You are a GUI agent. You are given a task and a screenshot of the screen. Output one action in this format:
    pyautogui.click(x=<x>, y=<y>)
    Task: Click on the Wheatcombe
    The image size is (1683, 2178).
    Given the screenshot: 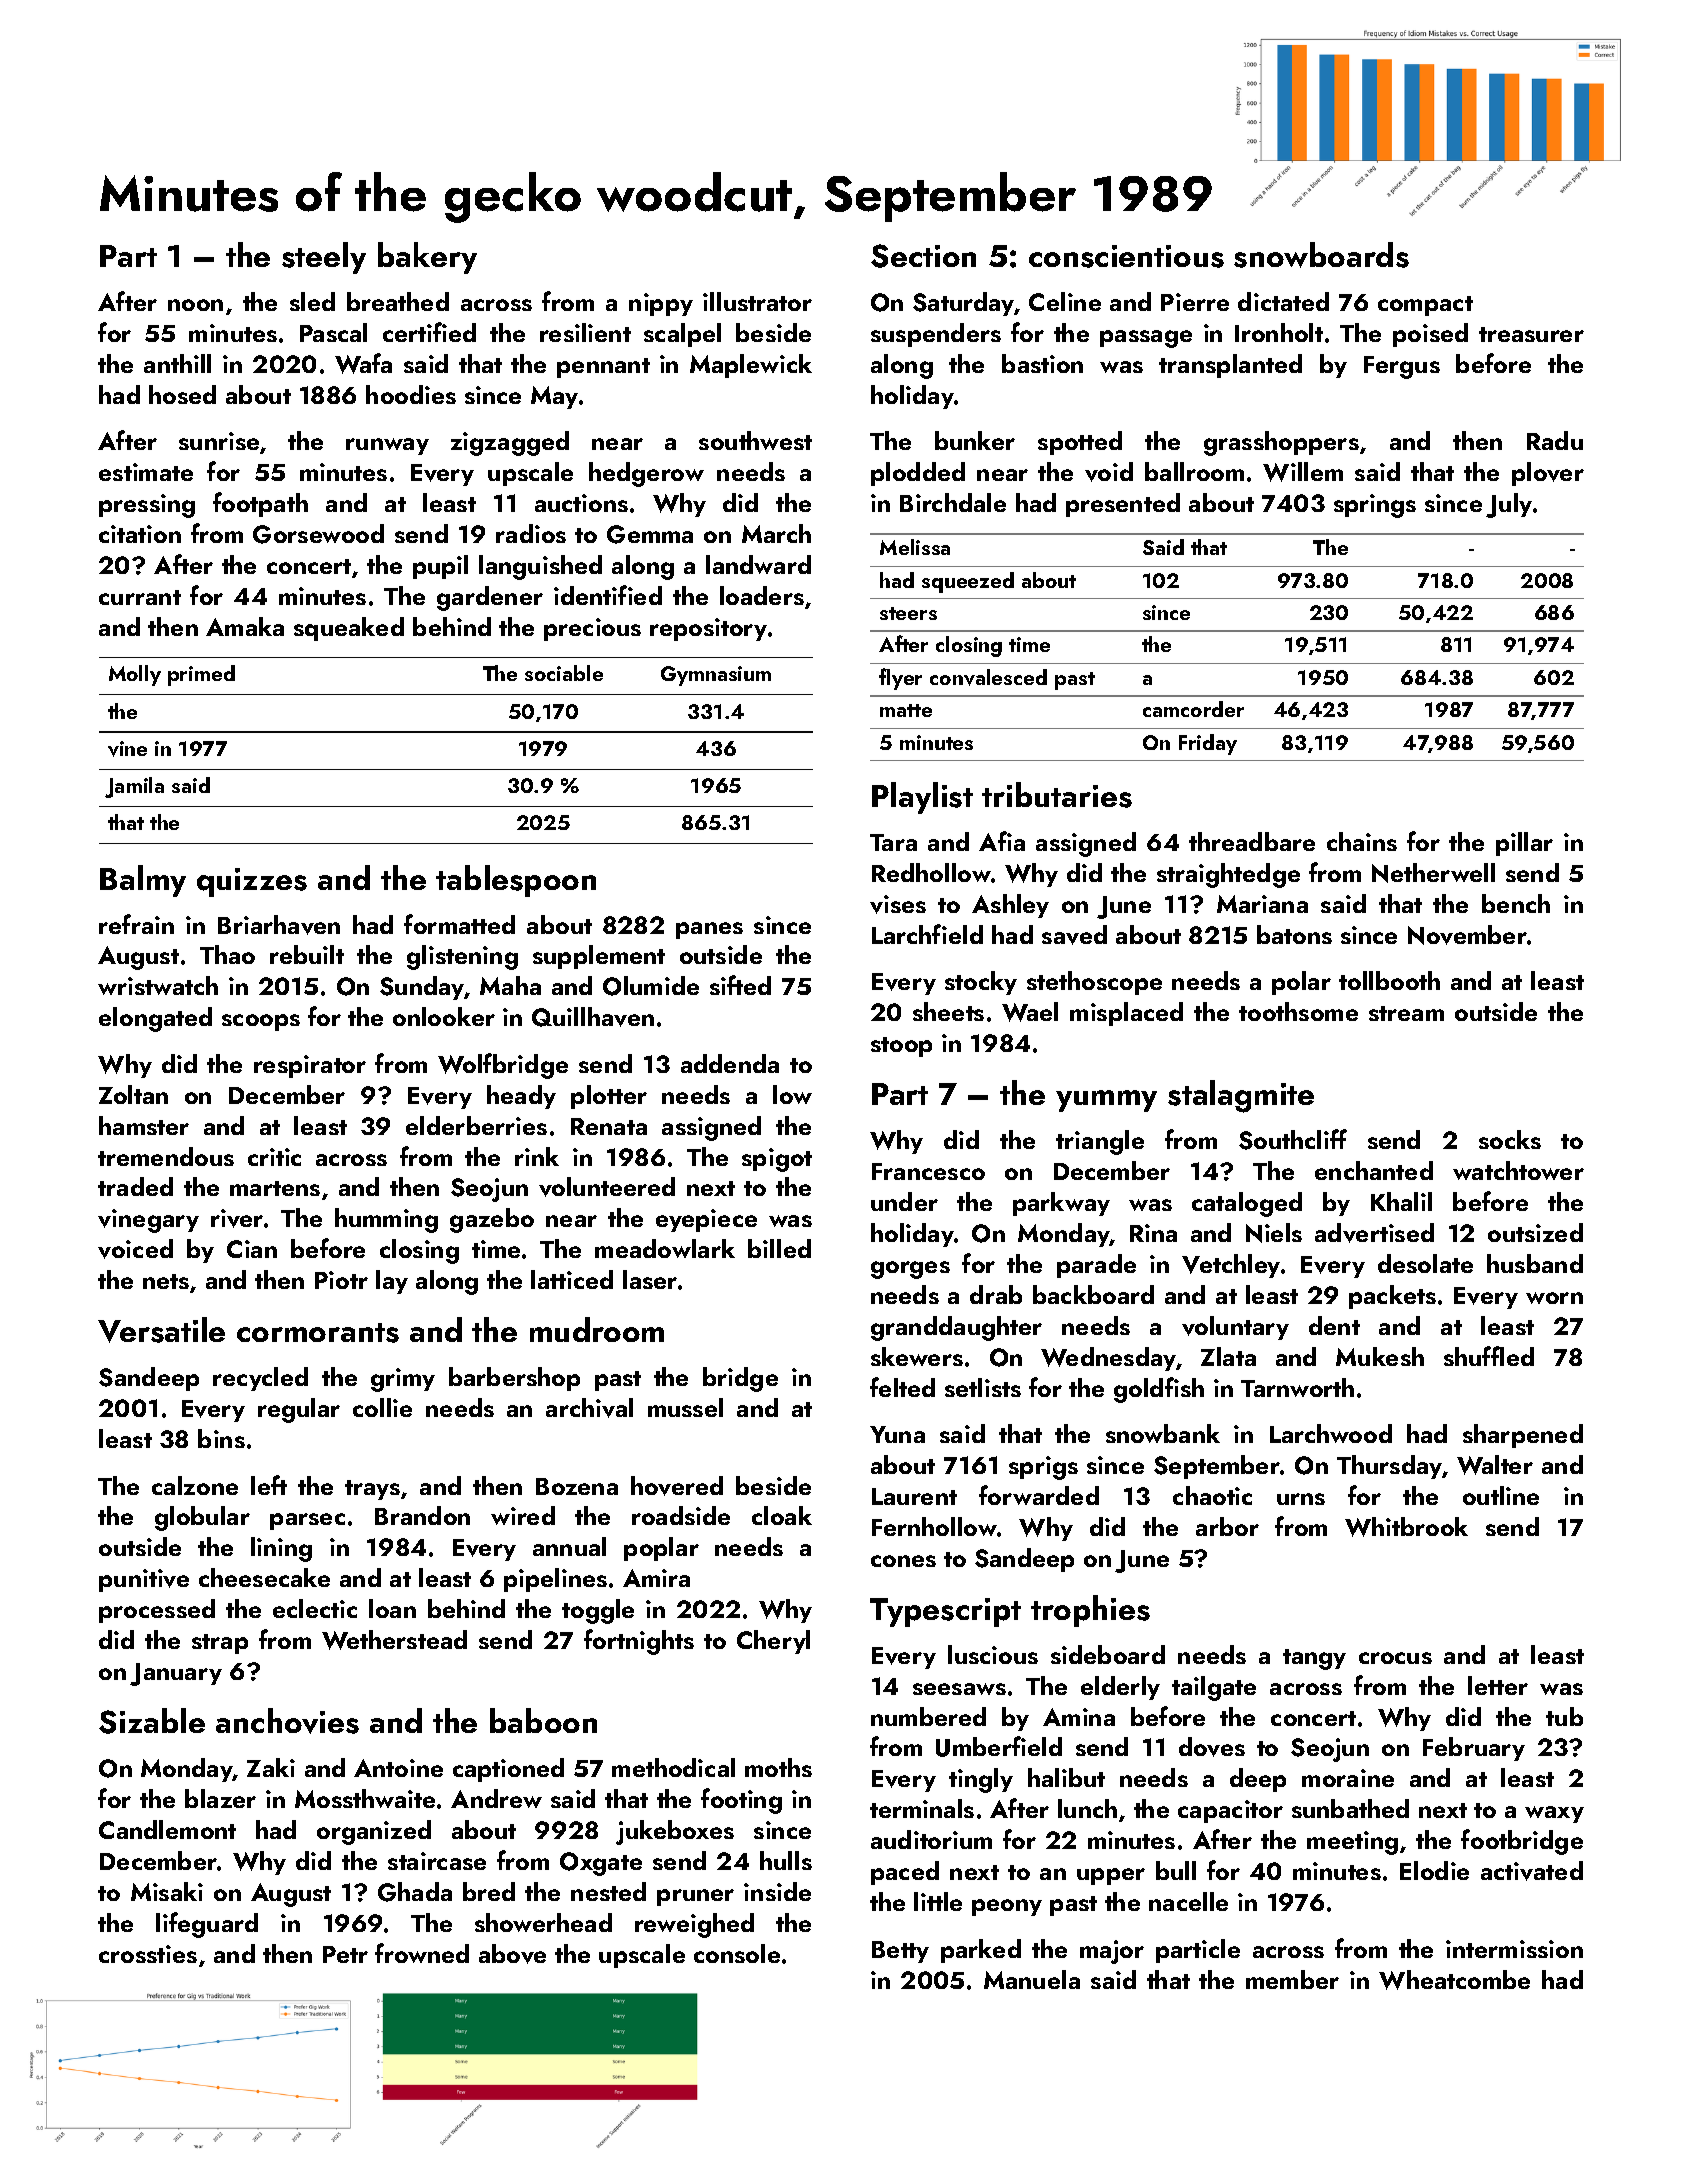 What is the action you would take?
    pyautogui.click(x=1454, y=1980)
